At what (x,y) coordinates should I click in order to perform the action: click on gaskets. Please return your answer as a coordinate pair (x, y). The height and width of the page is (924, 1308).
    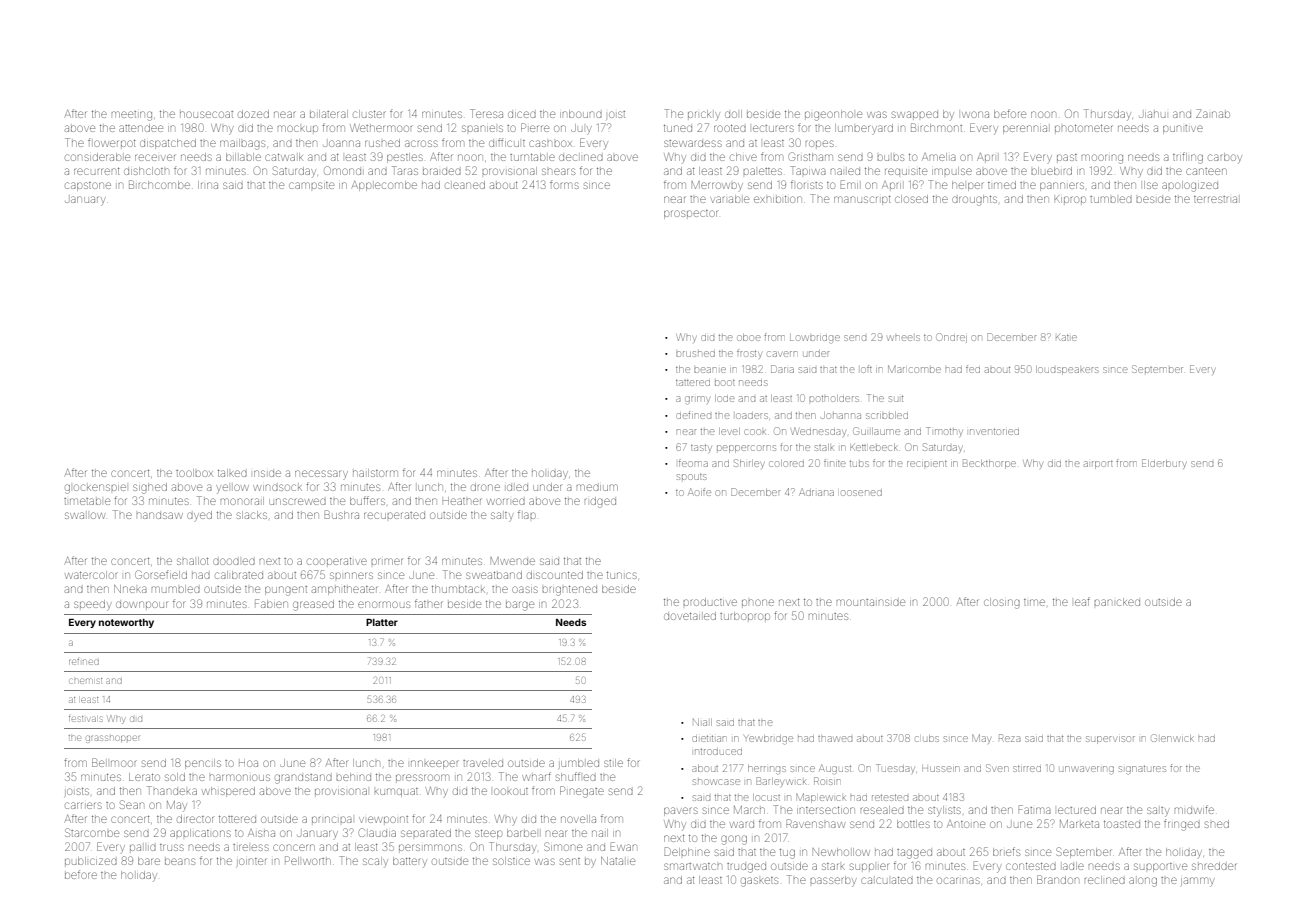
    Looking at the image, I should click on (759, 882).
